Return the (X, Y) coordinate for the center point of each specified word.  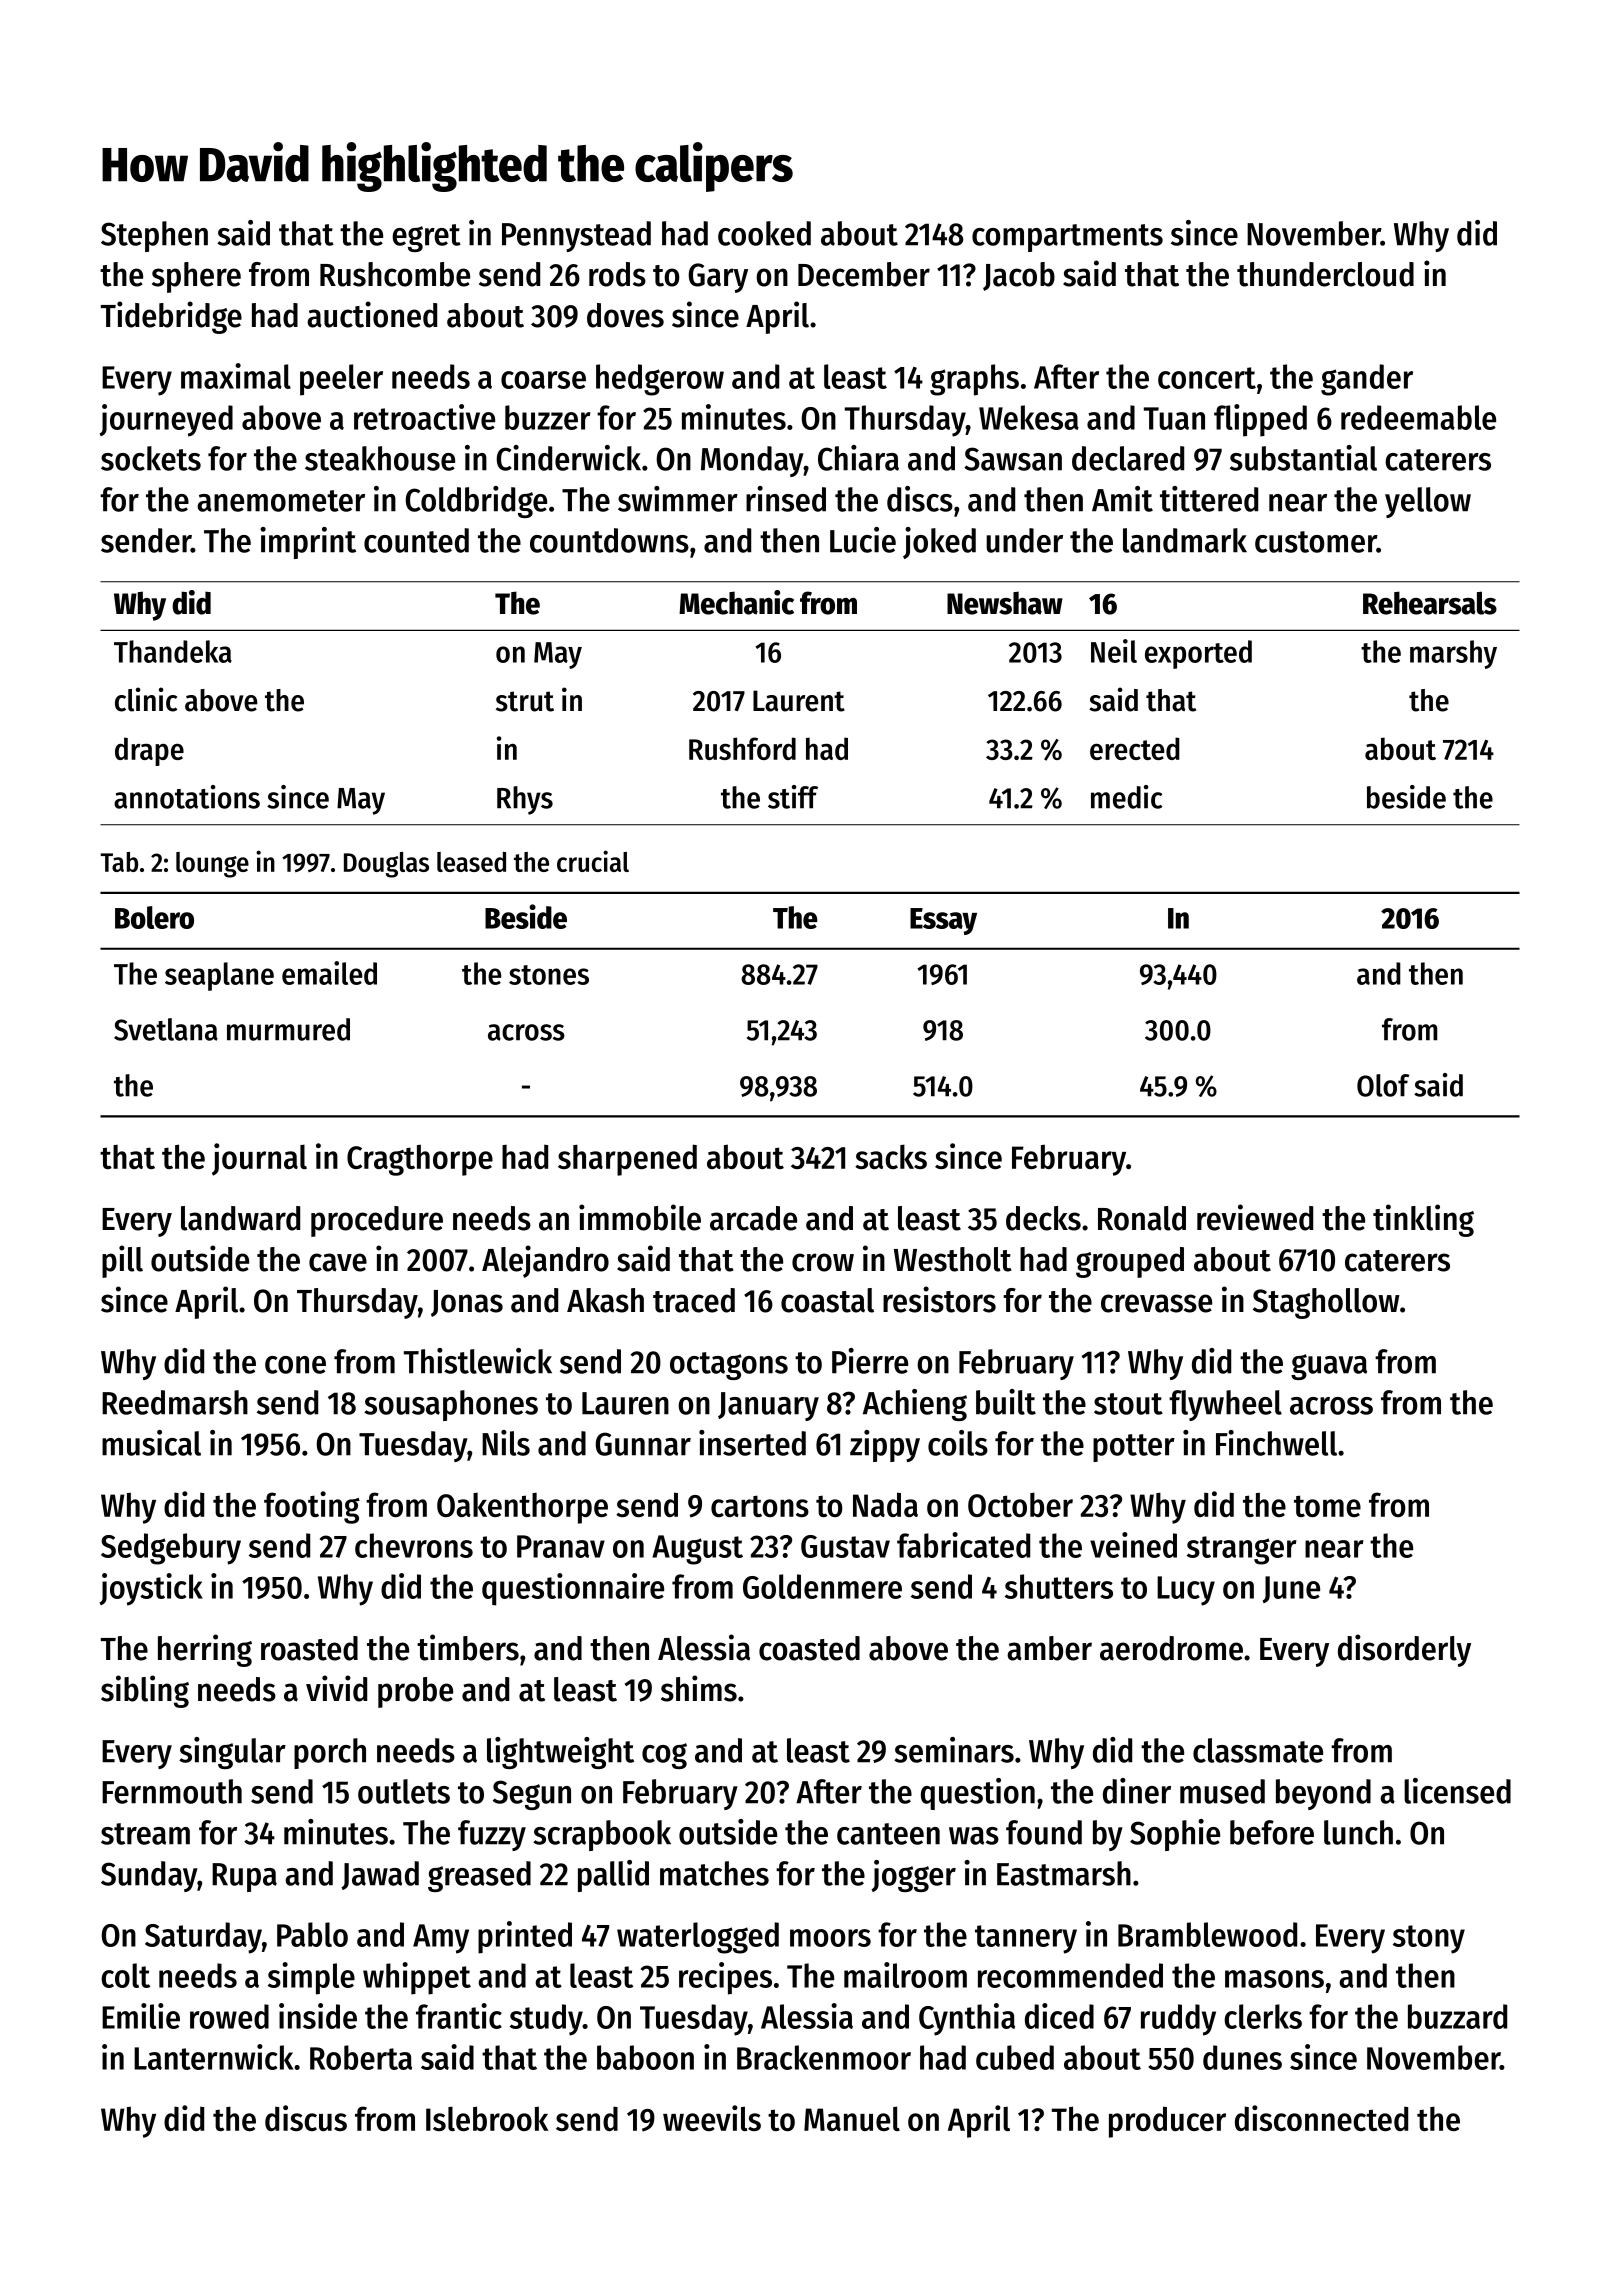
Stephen (154, 236)
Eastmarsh (1064, 1873)
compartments (1067, 238)
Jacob (1019, 276)
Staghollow (1326, 1303)
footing (312, 1507)
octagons (729, 1366)
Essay (943, 921)
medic (1126, 797)
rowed (229, 2016)
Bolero (154, 917)
